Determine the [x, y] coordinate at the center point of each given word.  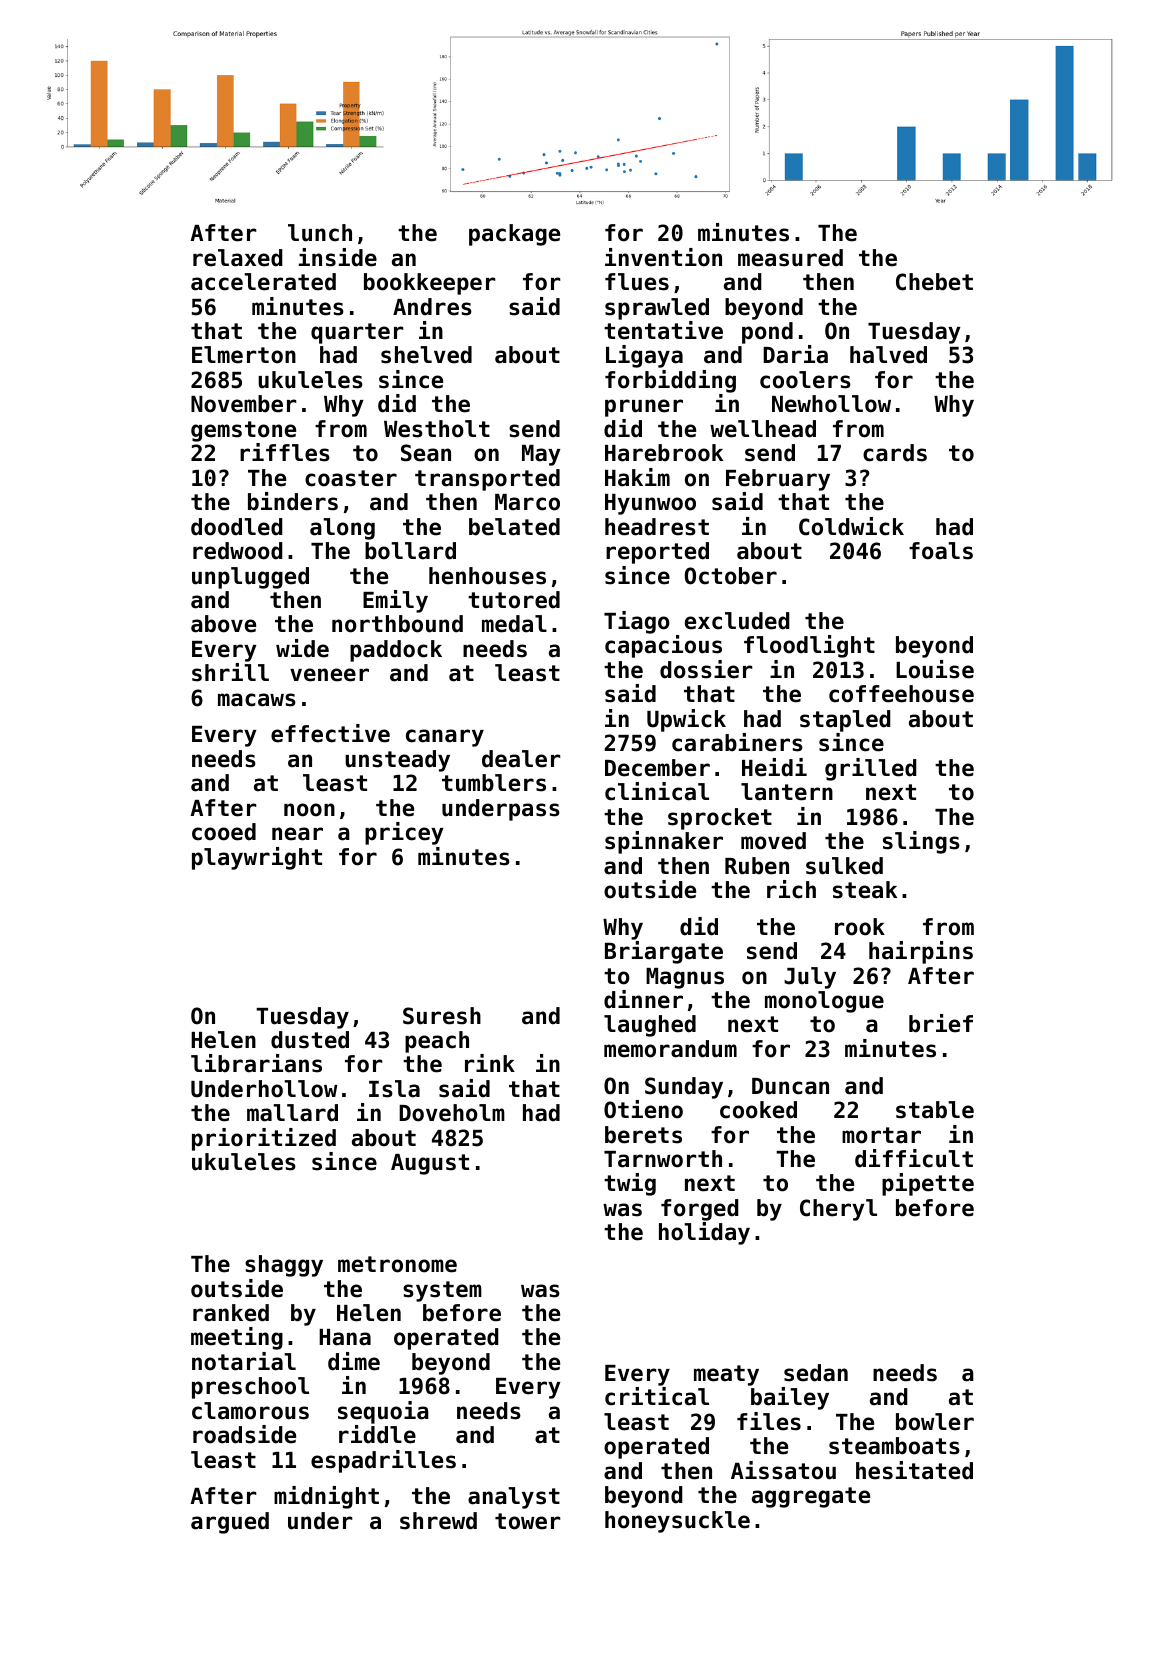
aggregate [811, 1497]
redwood [238, 551]
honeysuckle [677, 1522]
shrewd [438, 1521]
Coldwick [851, 526]
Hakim [637, 477]
